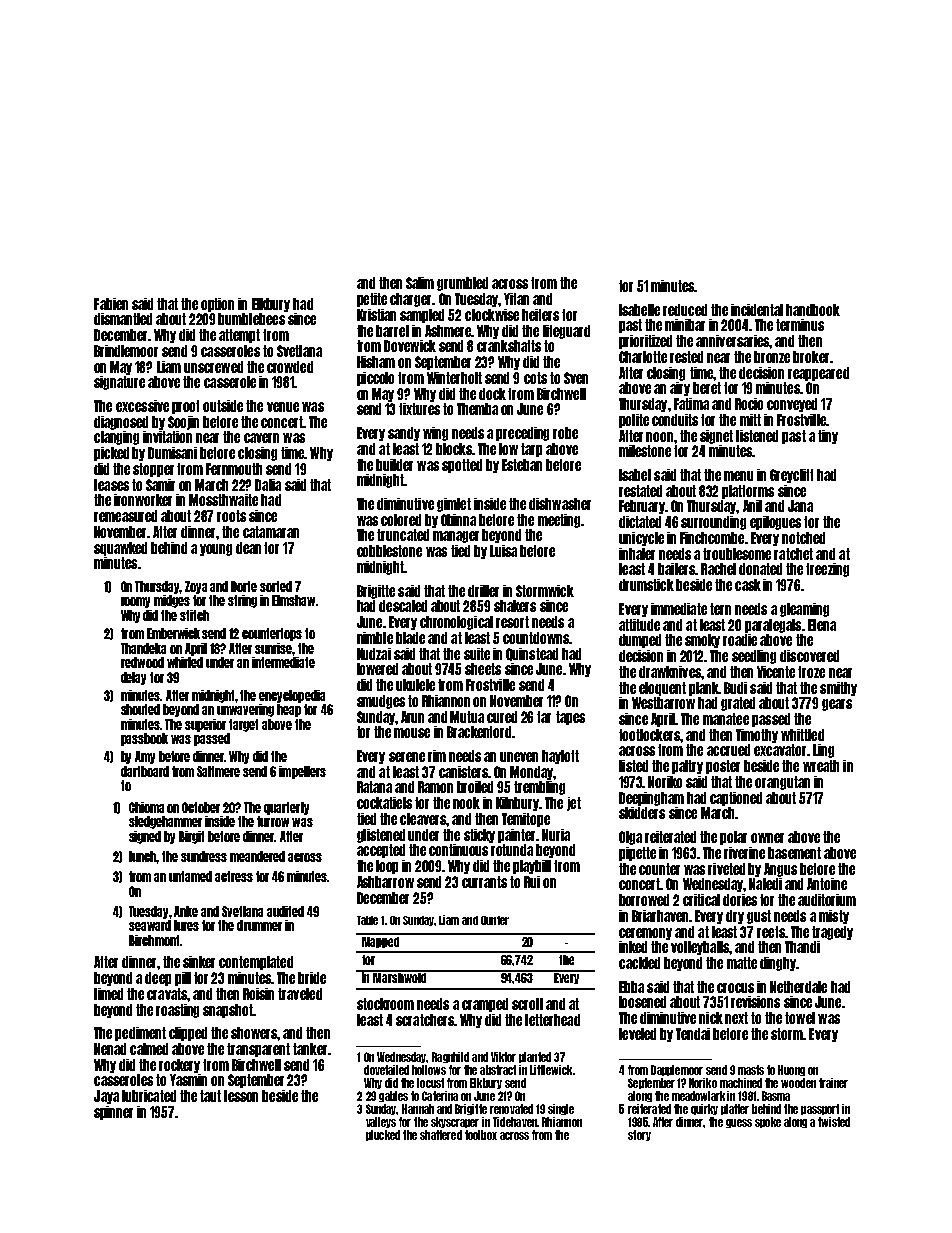 This screenshot has width=952, height=1233. Describe the element at coordinates (407, 757) in the screenshot. I see `serene` at that location.
